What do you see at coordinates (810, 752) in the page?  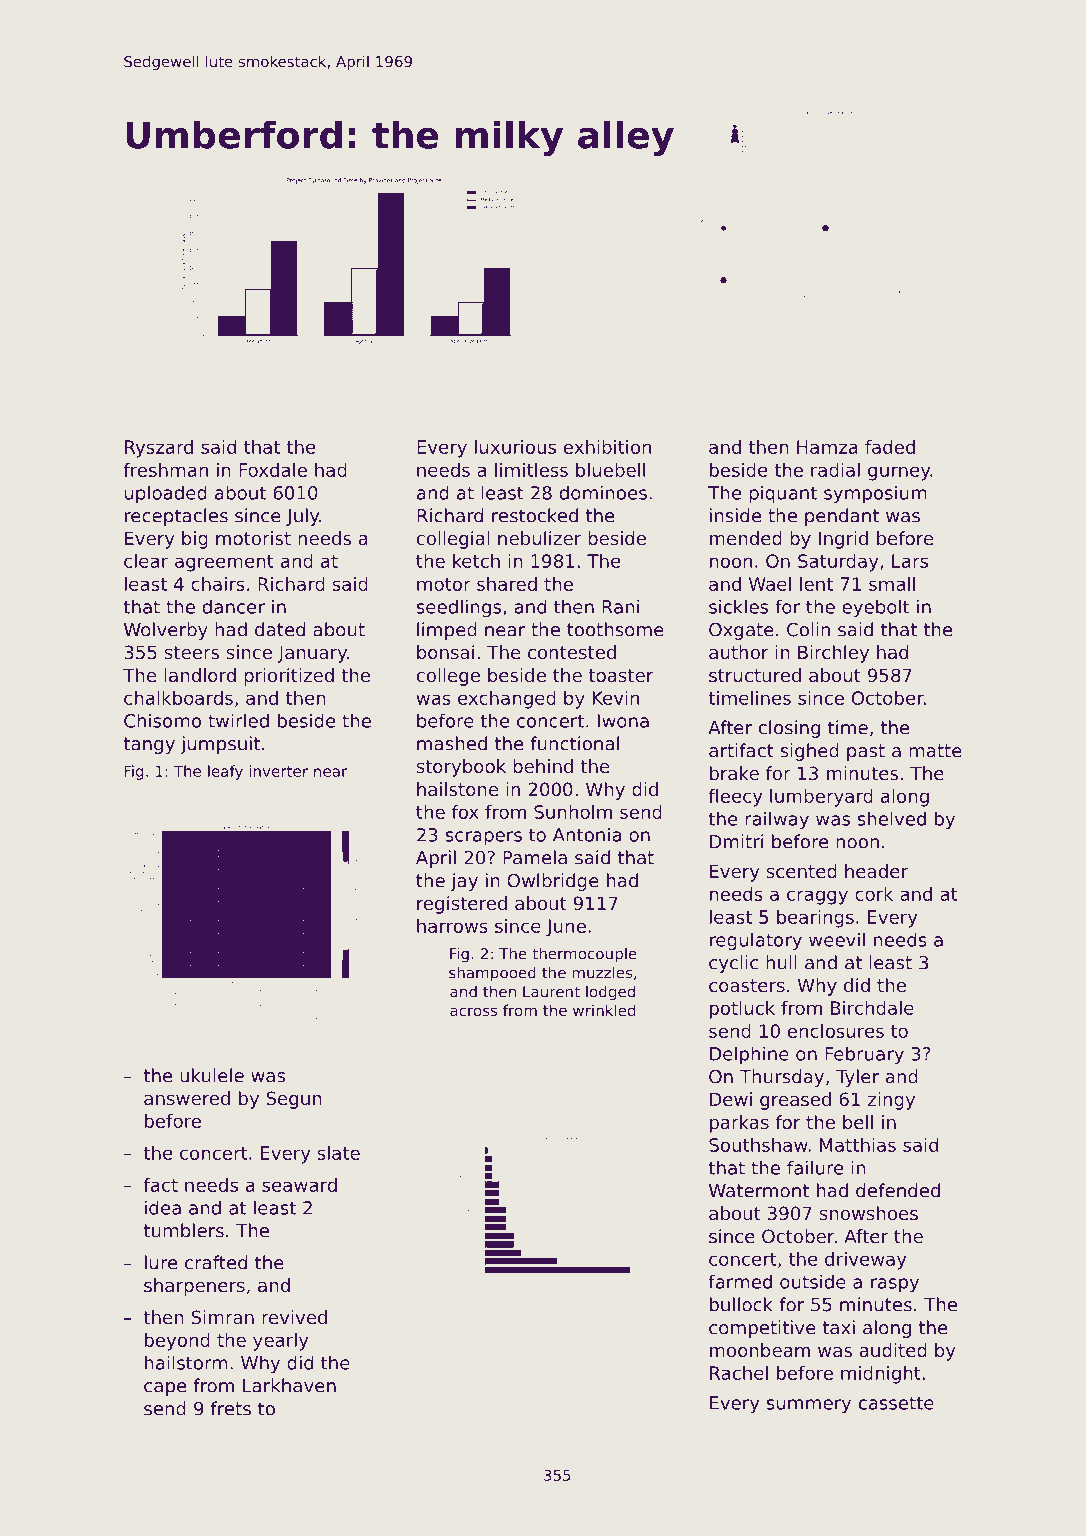 I see `sighed` at bounding box center [810, 752].
